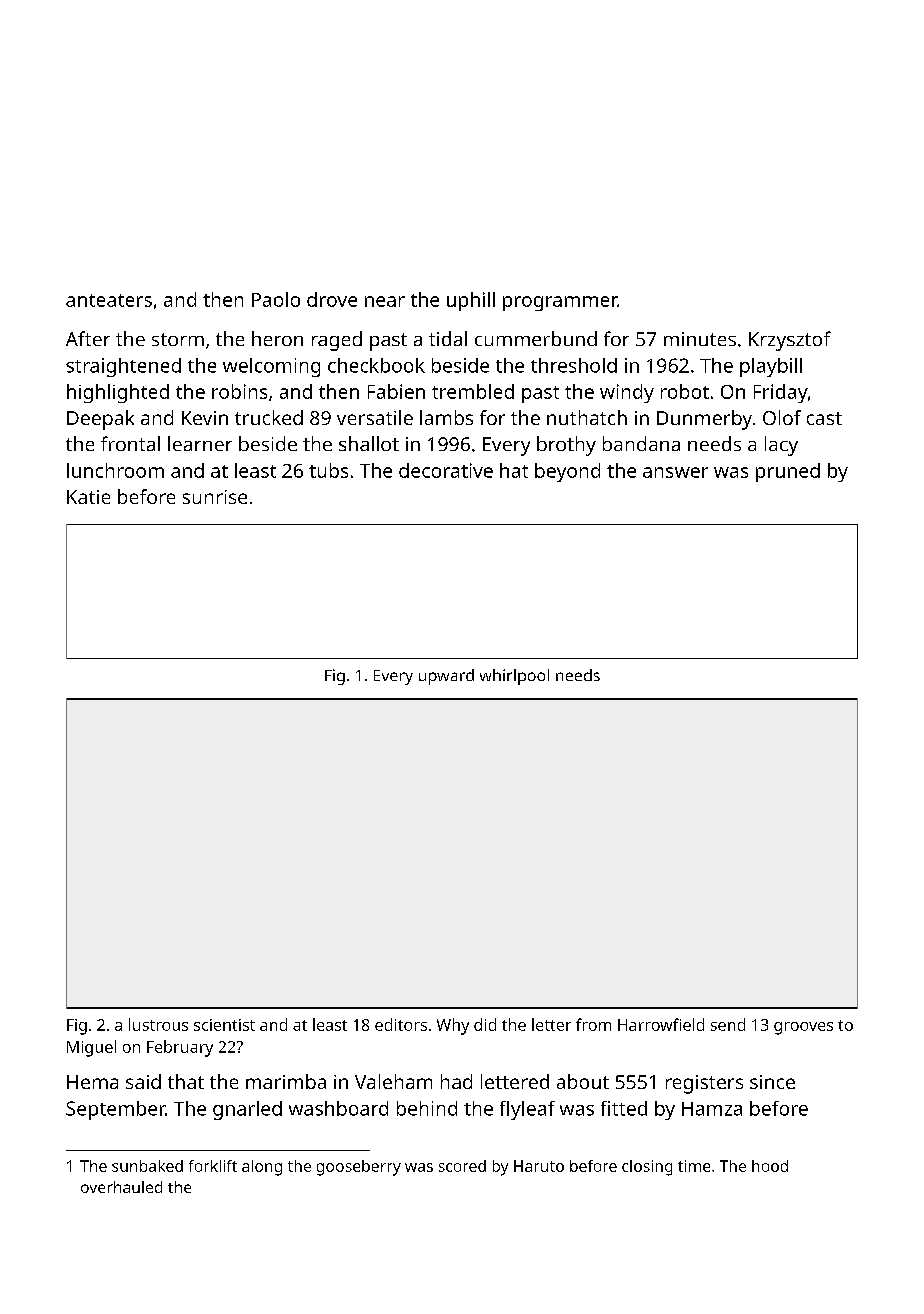 The image size is (924, 1314). What do you see at coordinates (514, 677) in the screenshot?
I see `whirlpool` at bounding box center [514, 677].
